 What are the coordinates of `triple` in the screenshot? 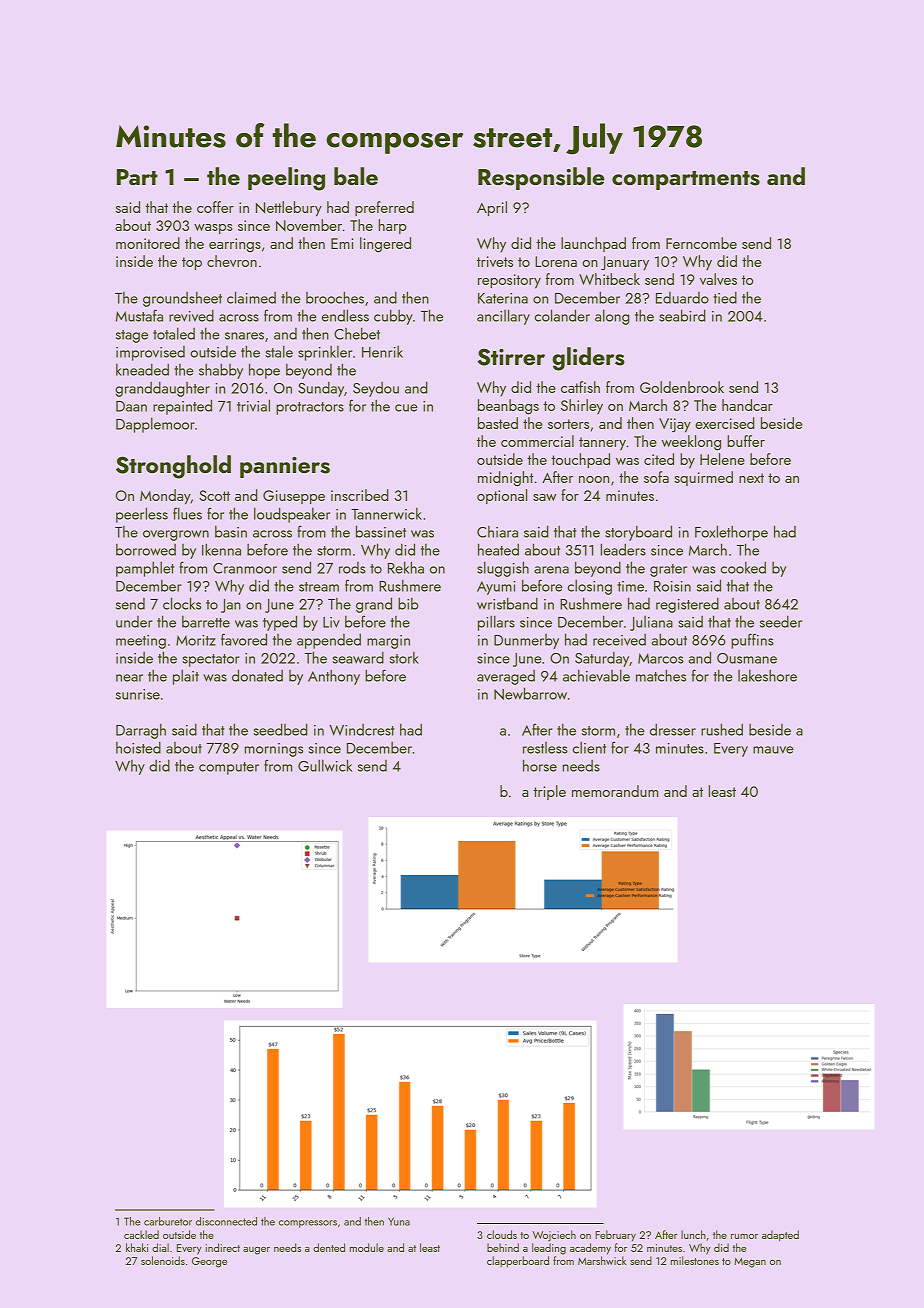 It's located at (549, 792).
